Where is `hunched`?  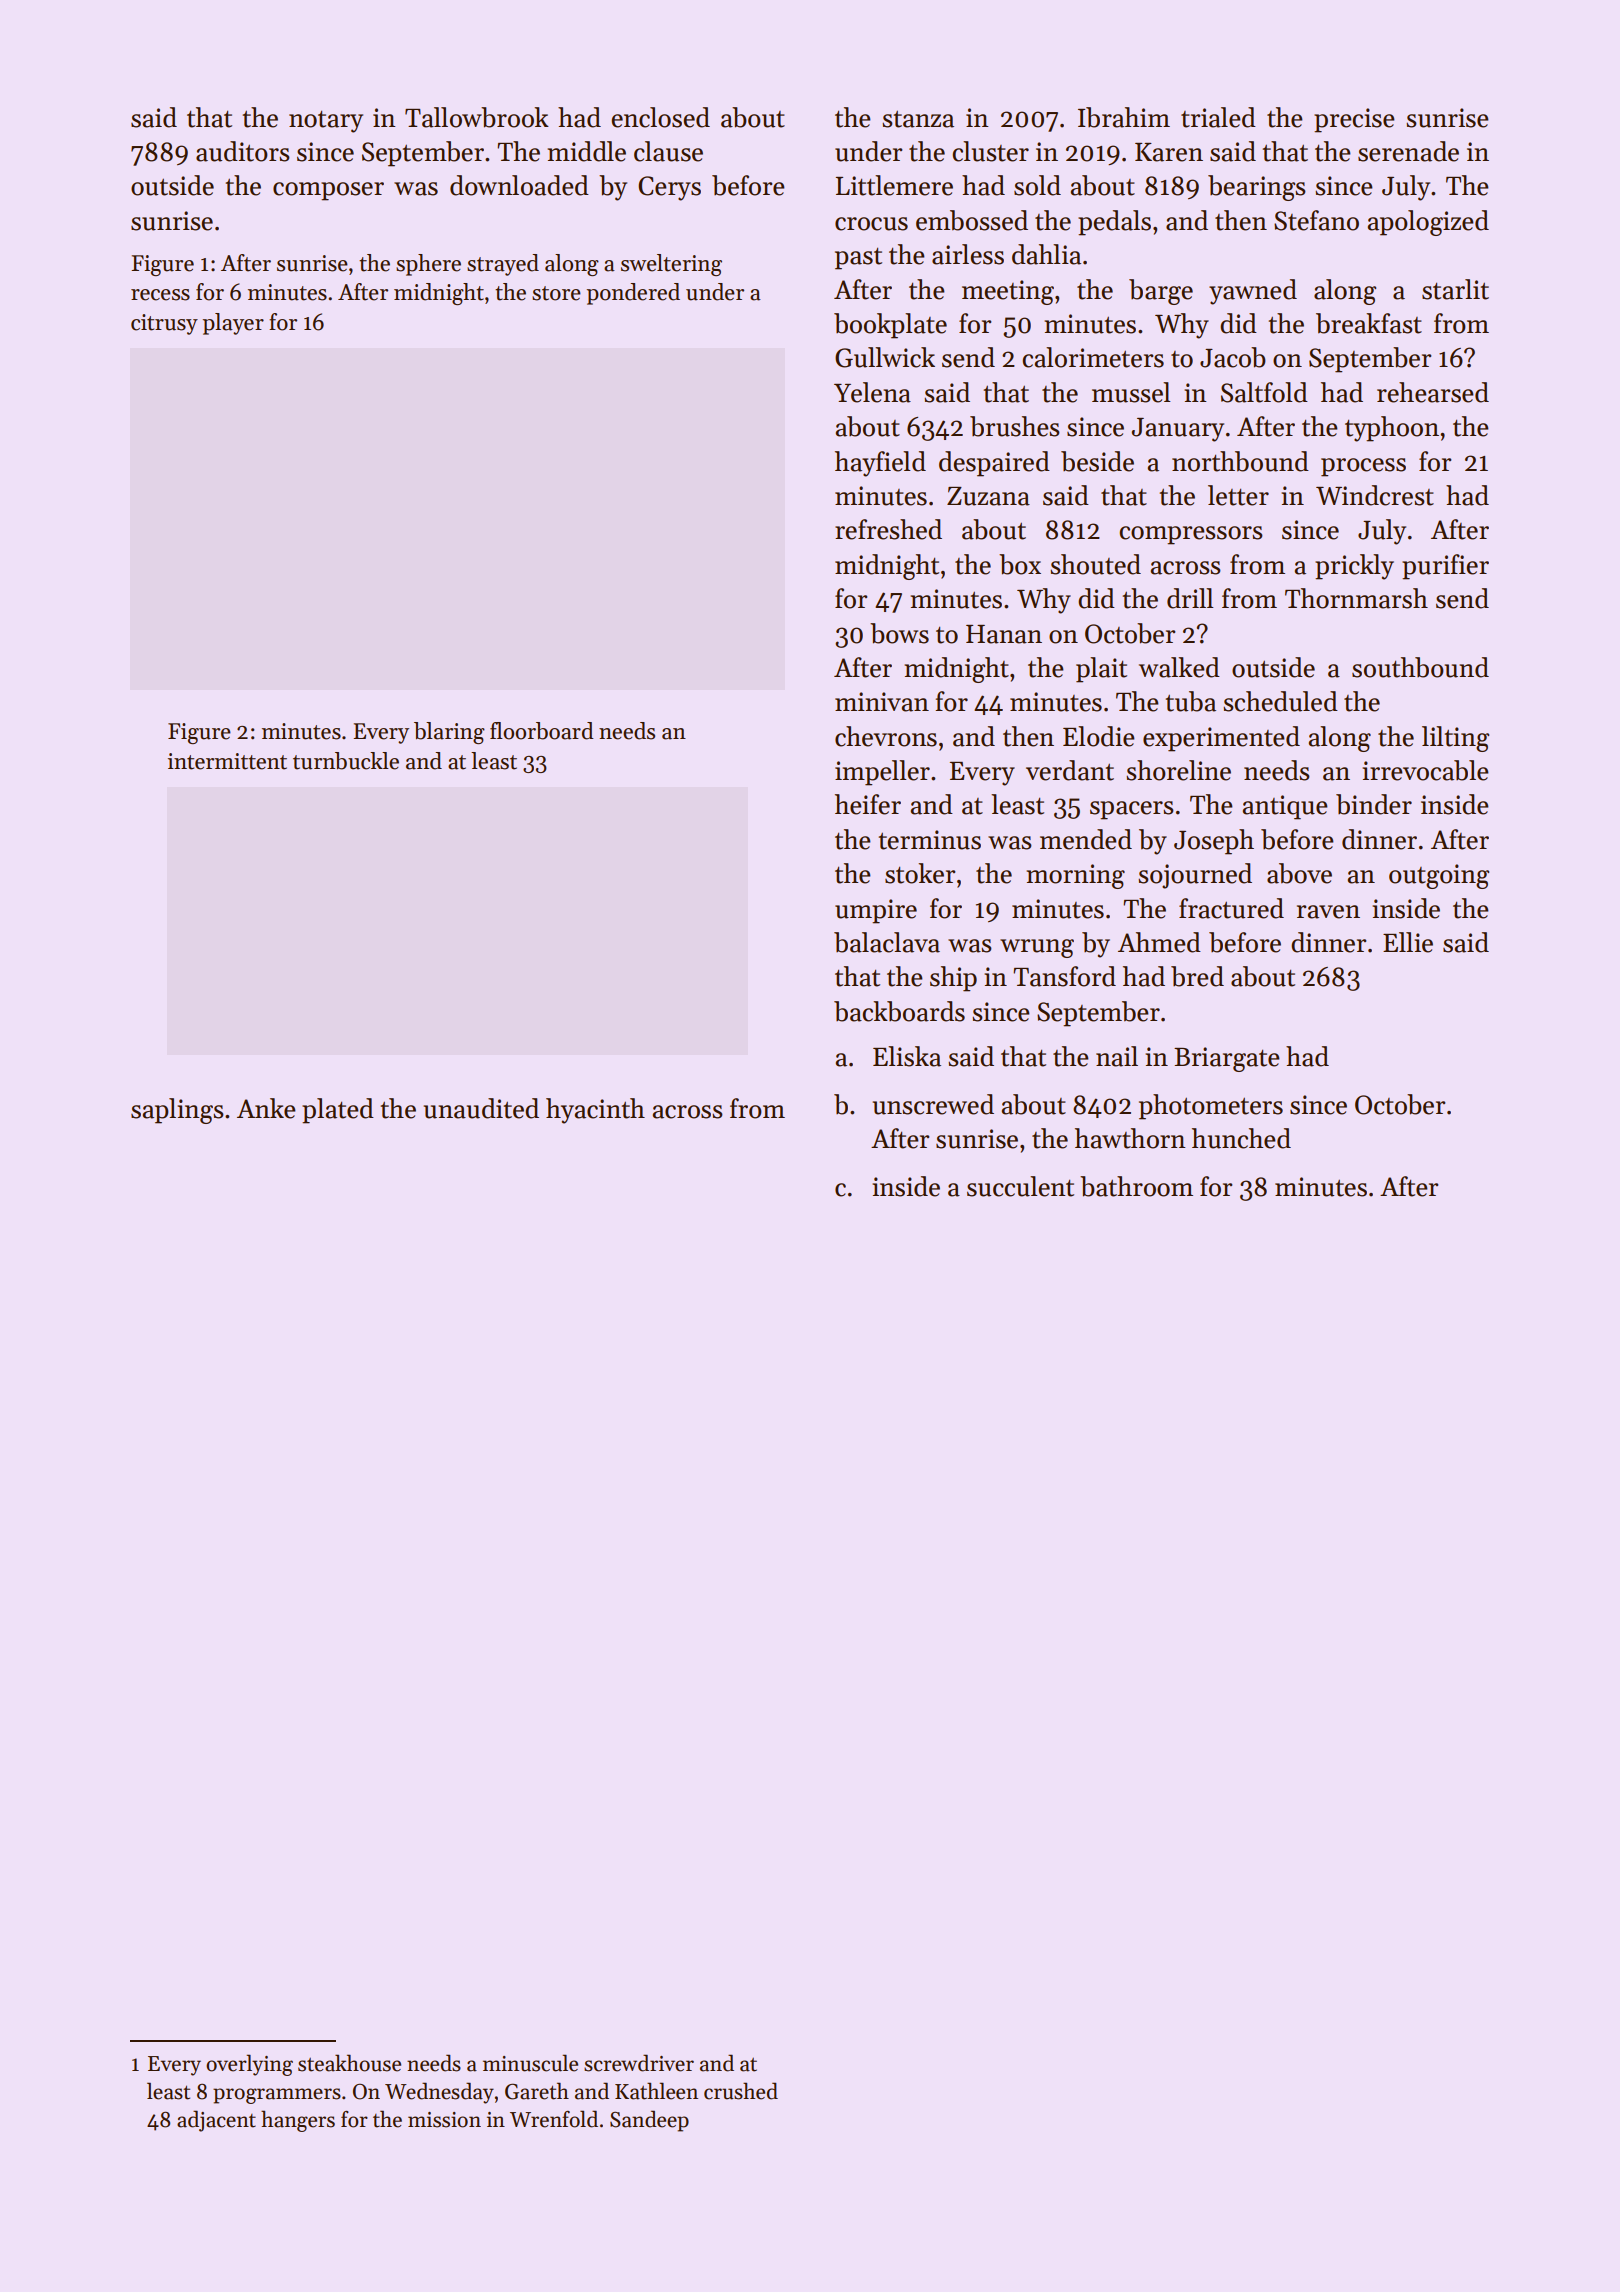
hunched is located at coordinates (1241, 1138).
